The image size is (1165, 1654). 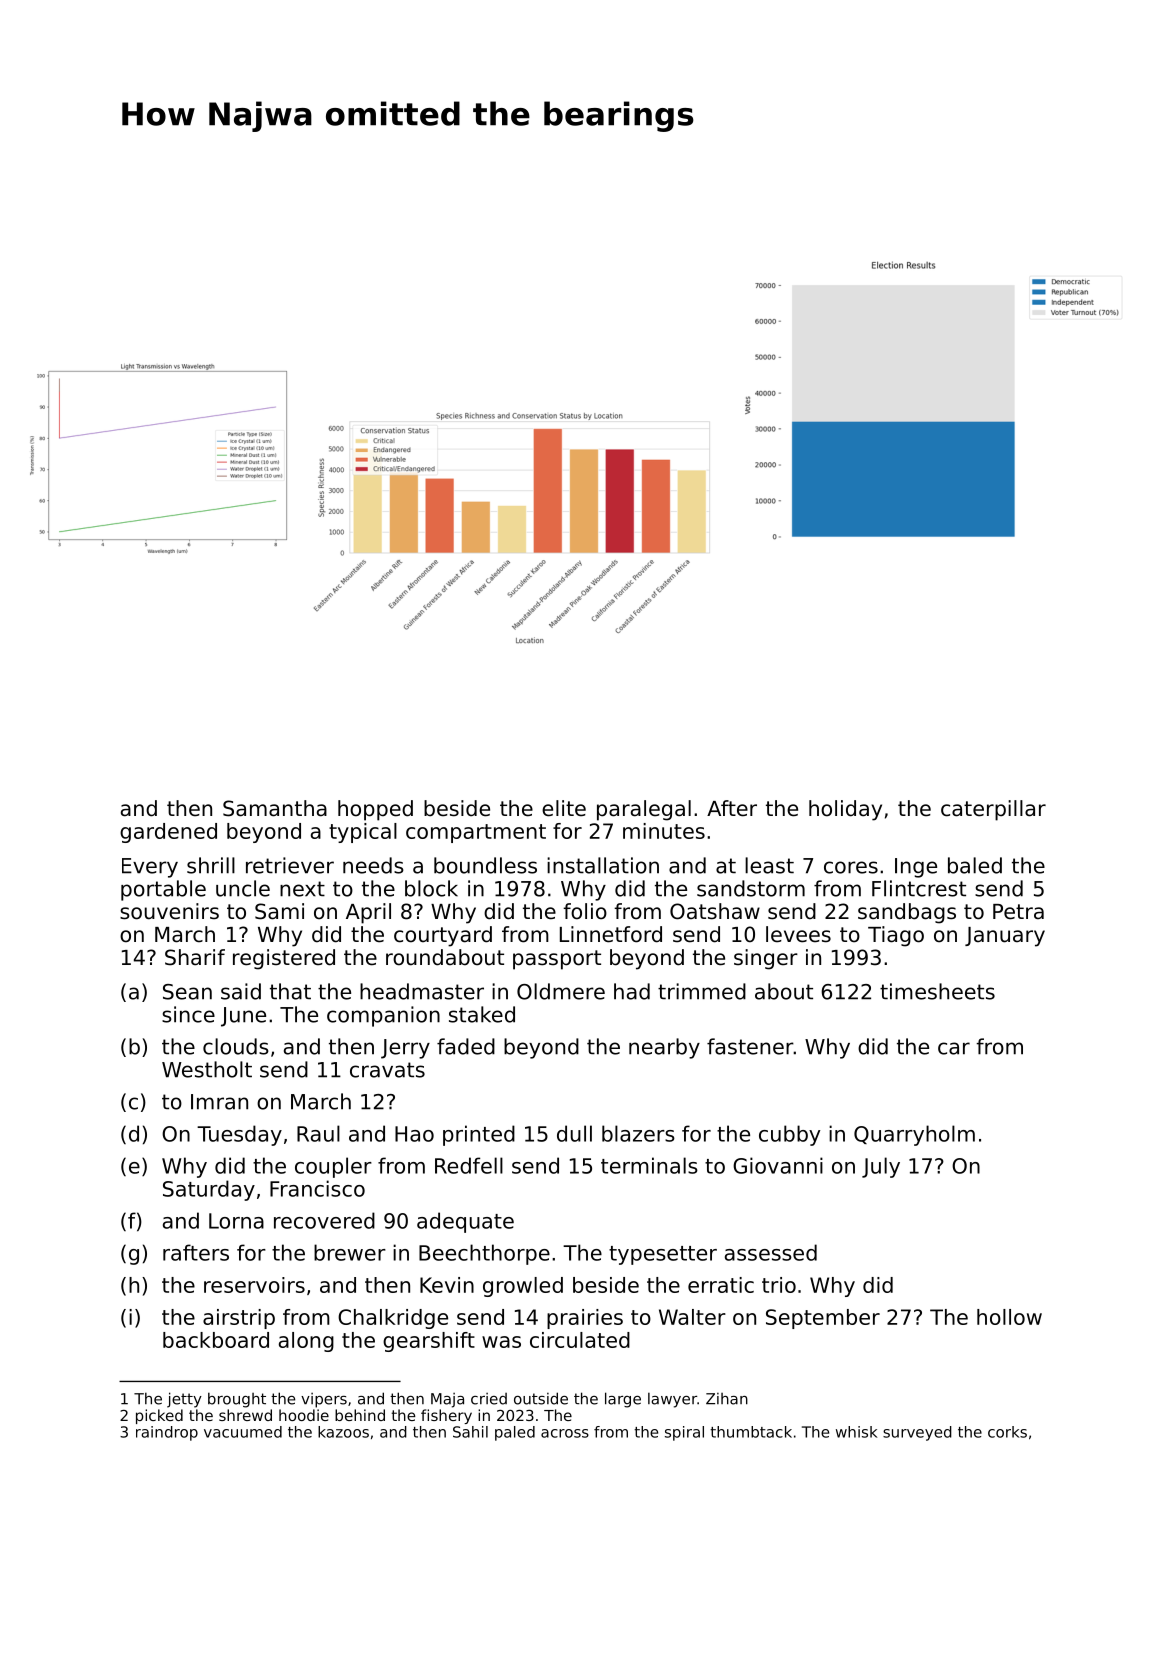 I want to click on Quarryholm, so click(x=914, y=1135).
